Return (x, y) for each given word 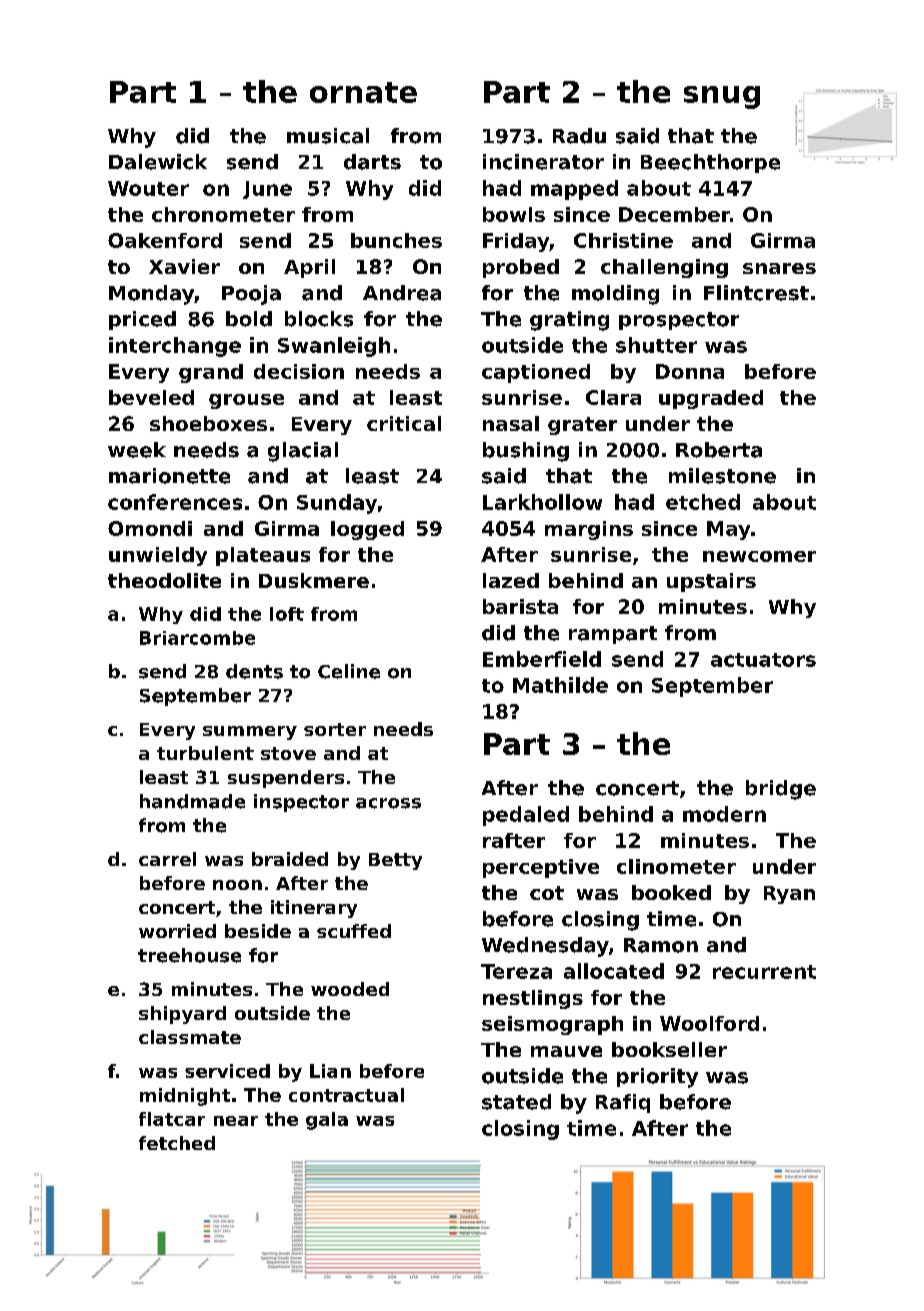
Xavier (184, 266)
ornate (363, 92)
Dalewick (158, 162)
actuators (763, 660)
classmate (190, 1037)
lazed (511, 580)
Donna (690, 371)
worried (177, 931)
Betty (395, 861)
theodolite (164, 580)
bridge (781, 790)
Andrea (402, 293)
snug (722, 97)
